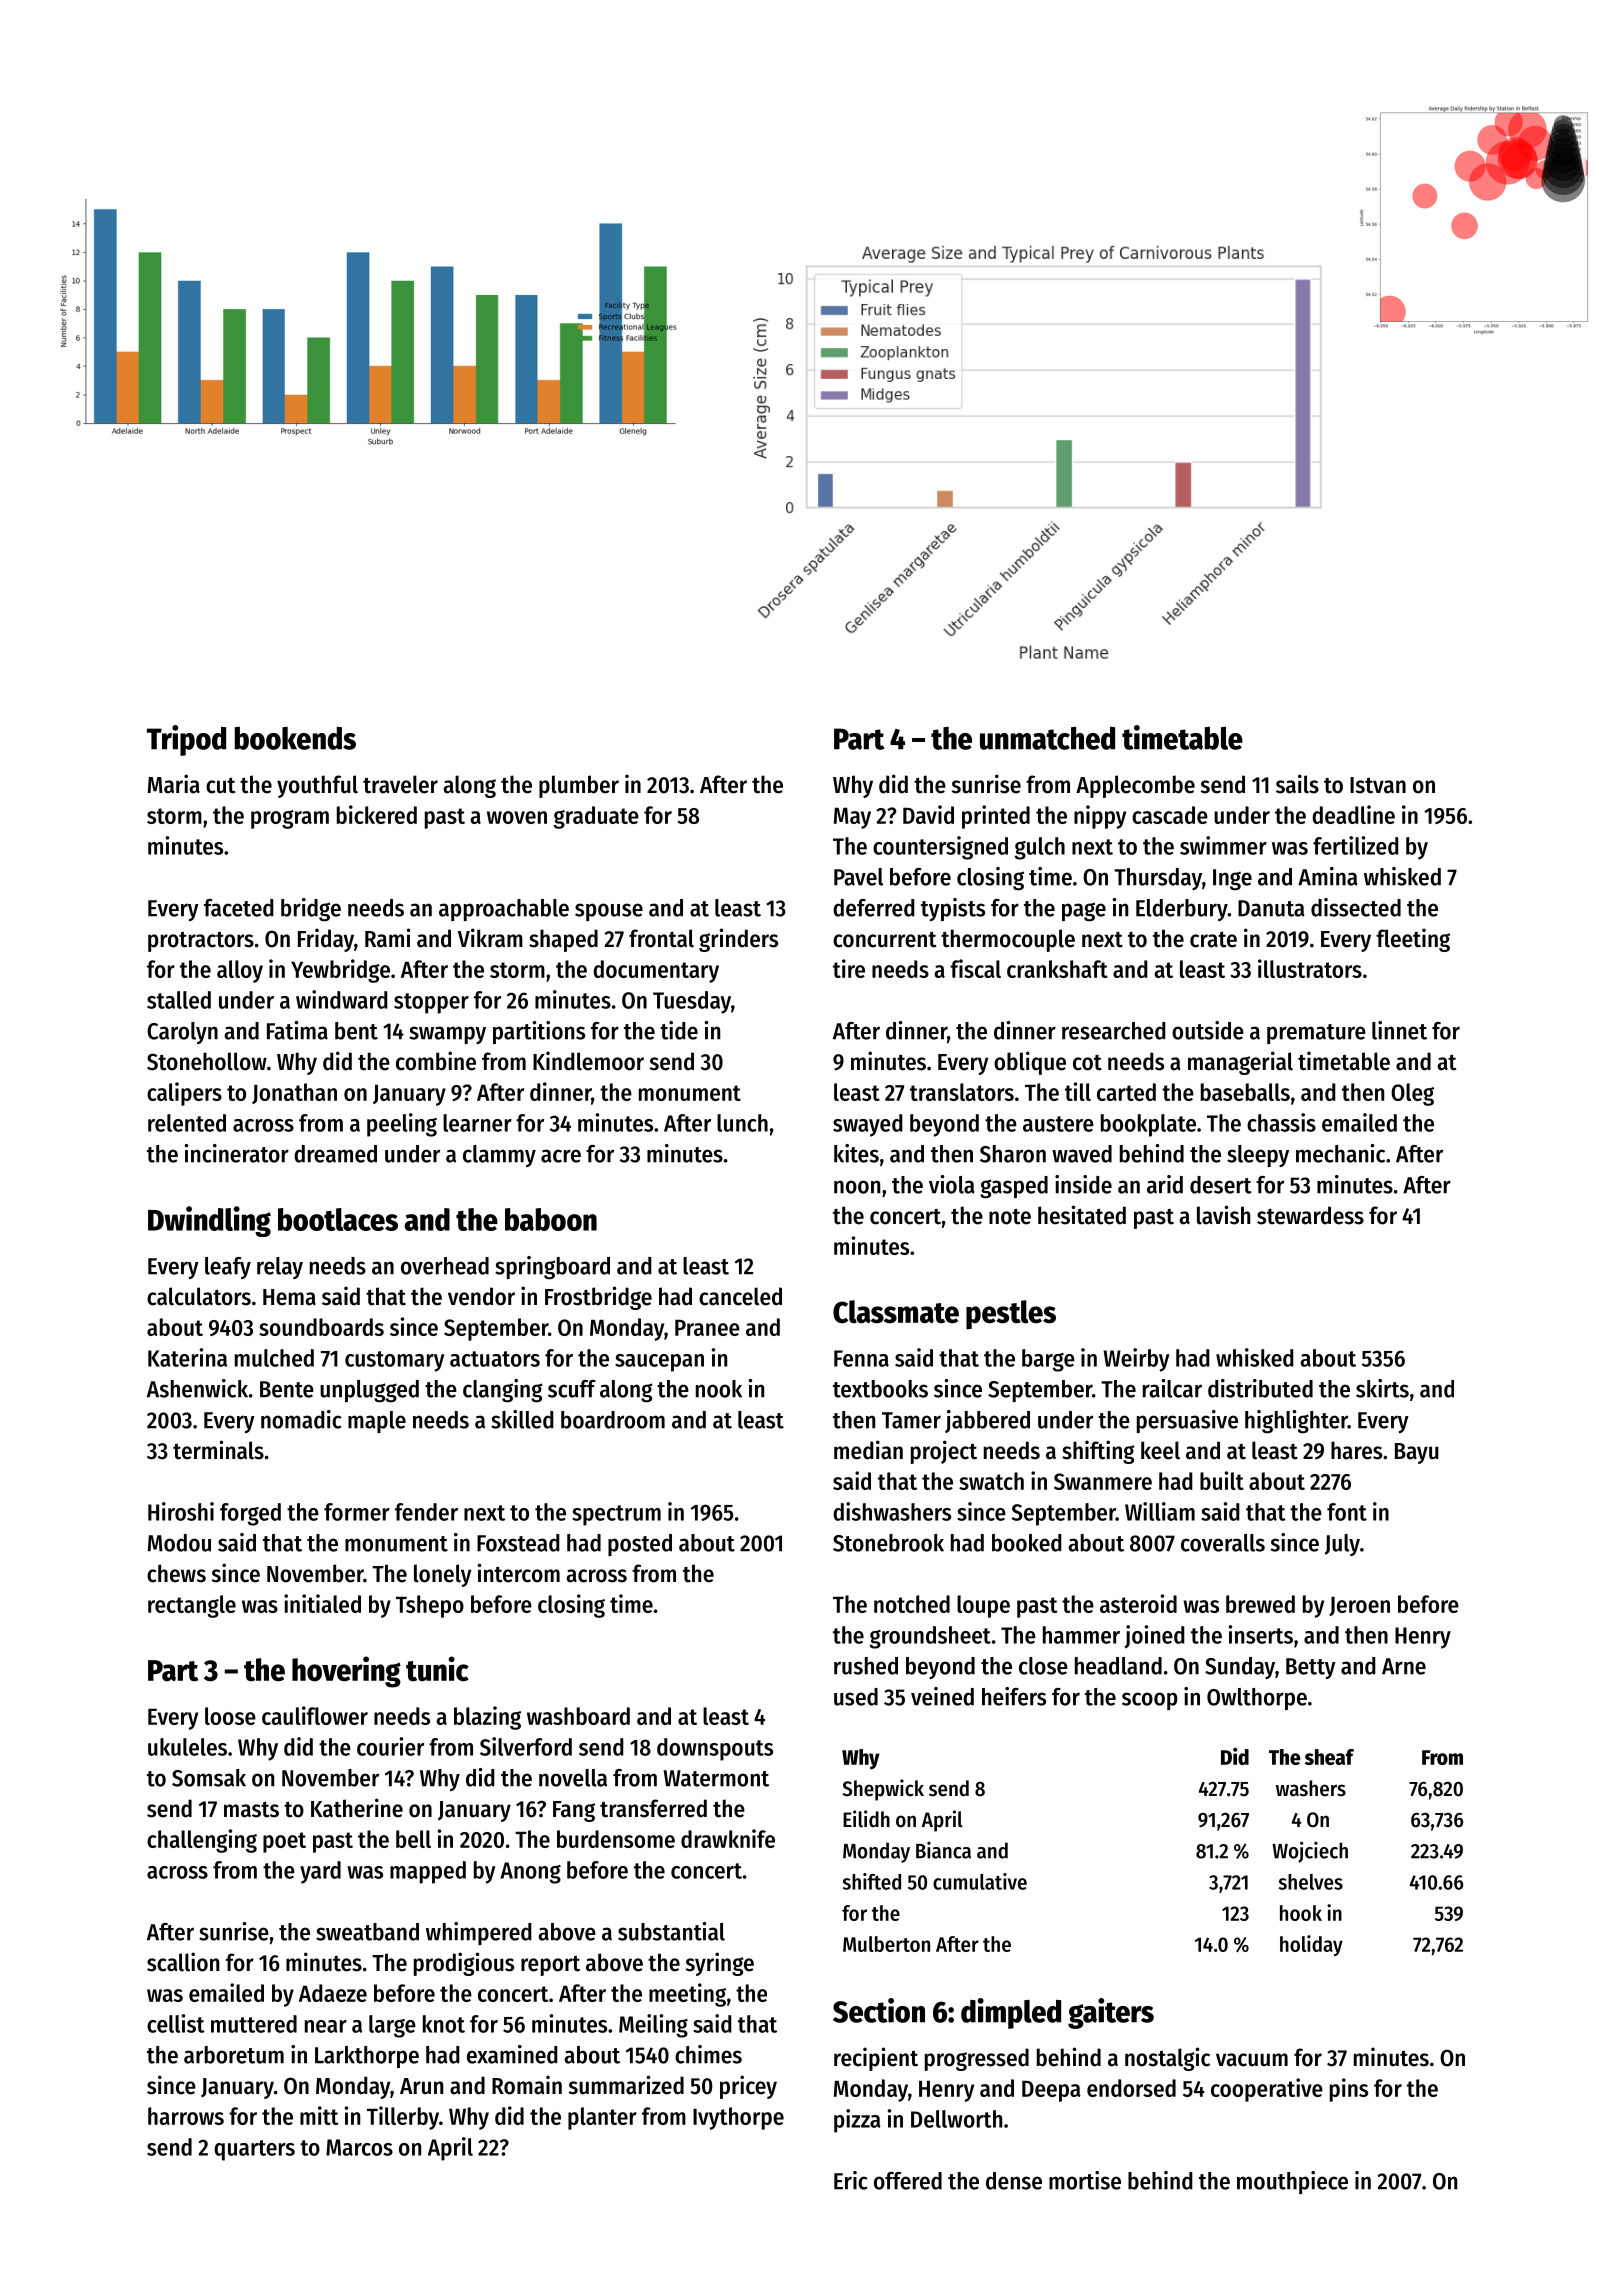  I want to click on unplugged, so click(369, 1391).
